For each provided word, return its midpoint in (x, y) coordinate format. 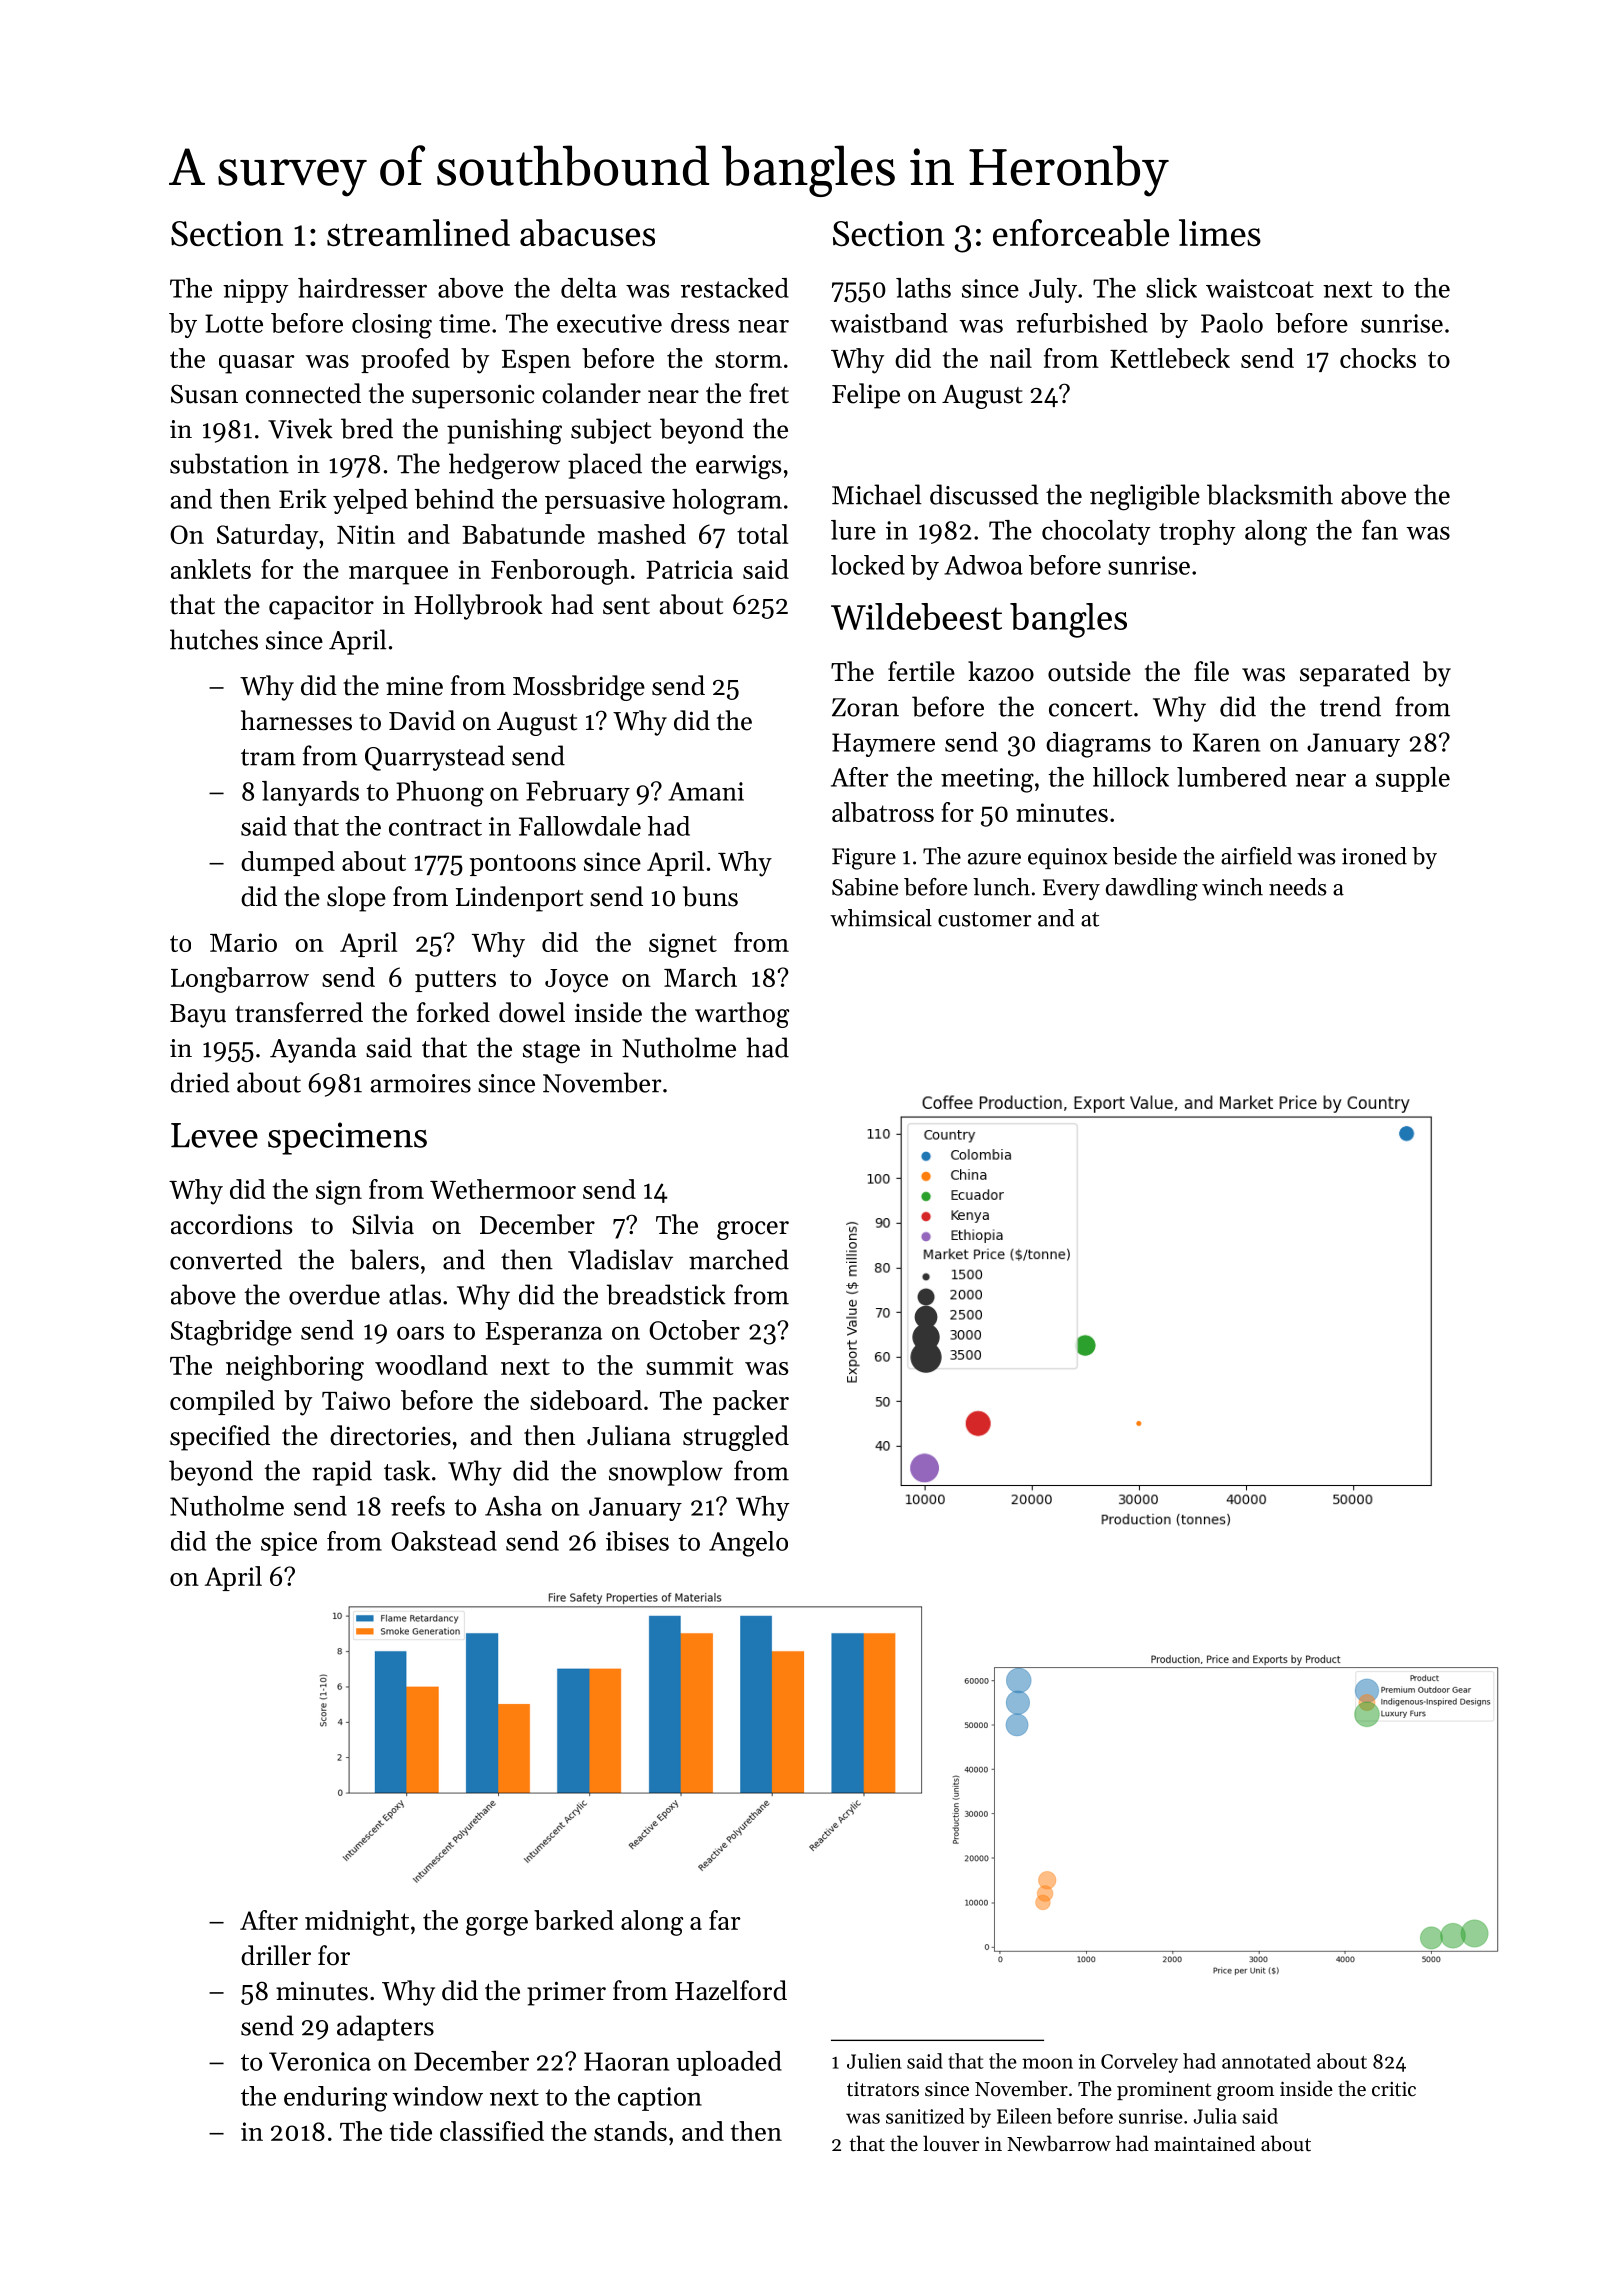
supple (1413, 779)
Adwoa (983, 565)
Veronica (320, 2061)
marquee (398, 575)
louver (951, 2143)
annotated (1266, 2061)
